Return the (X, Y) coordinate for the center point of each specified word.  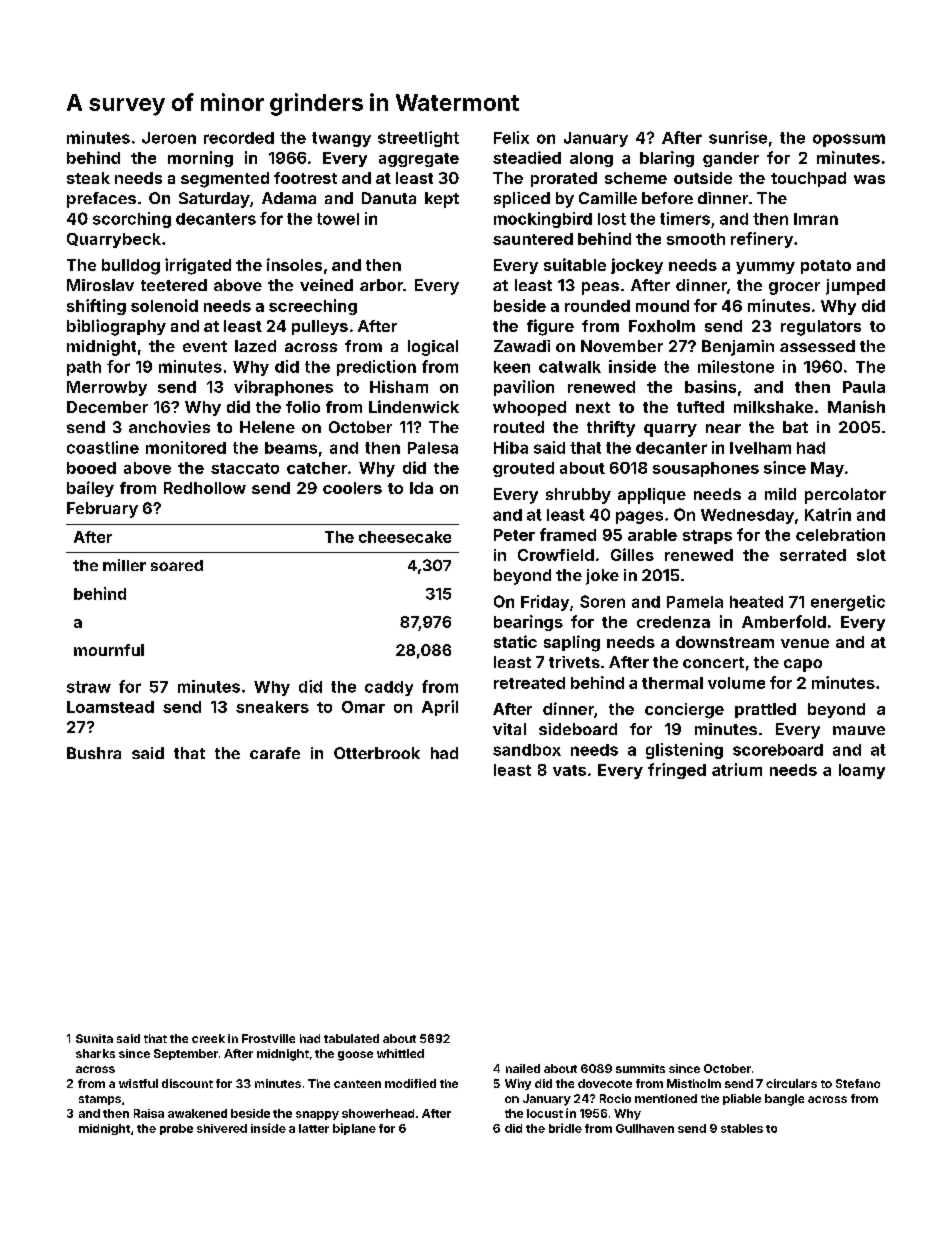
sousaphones (706, 469)
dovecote (605, 1083)
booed (91, 468)
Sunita (94, 1038)
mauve (859, 730)
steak (88, 178)
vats (569, 770)
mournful (109, 650)
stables (742, 1128)
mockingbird (543, 220)
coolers (352, 488)
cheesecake (405, 537)
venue (805, 643)
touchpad (808, 179)
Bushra (94, 753)
